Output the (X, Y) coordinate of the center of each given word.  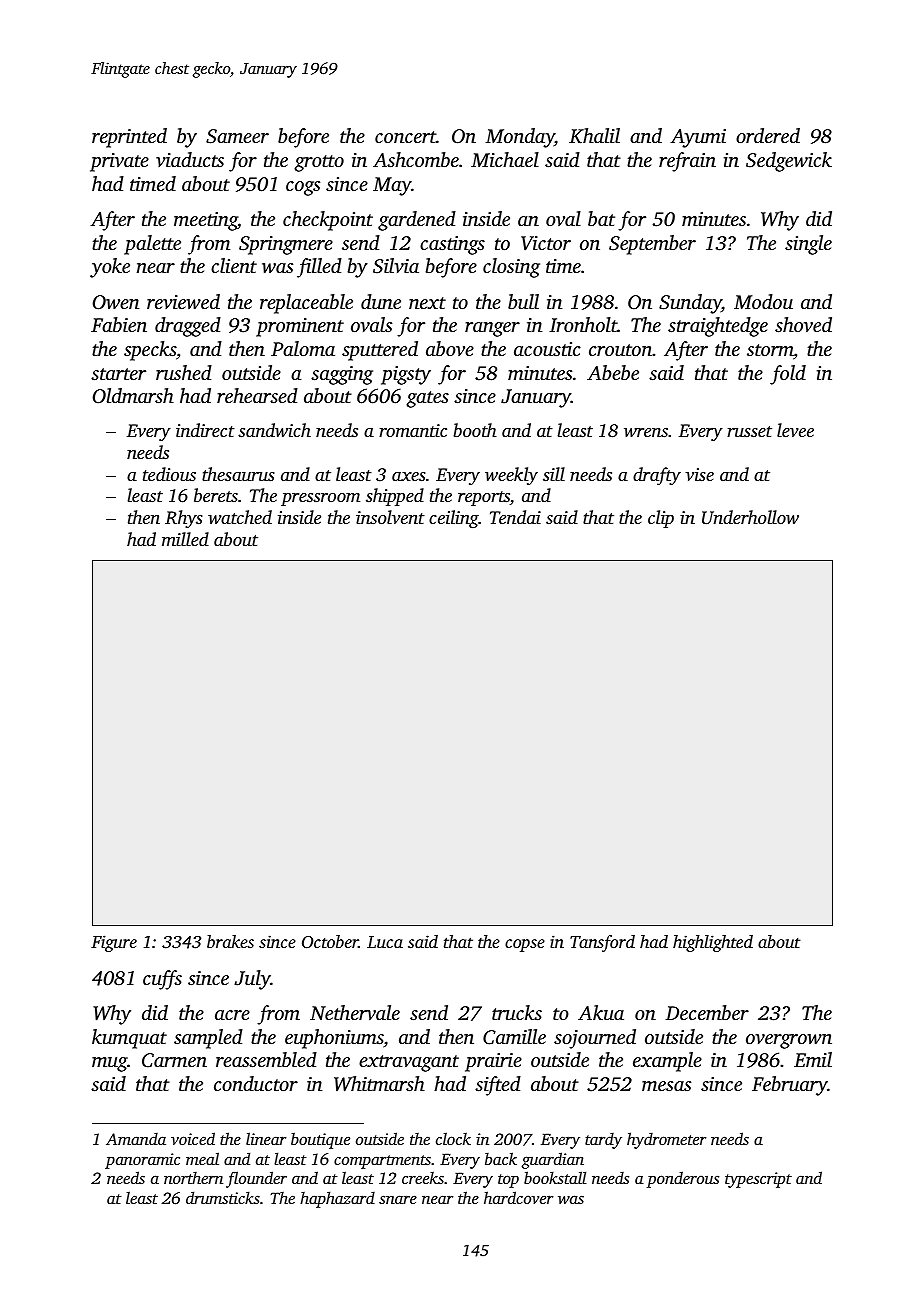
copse (525, 945)
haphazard (337, 1199)
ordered (768, 135)
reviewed (183, 302)
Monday (520, 138)
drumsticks (223, 1197)
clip (661, 519)
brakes (230, 941)
